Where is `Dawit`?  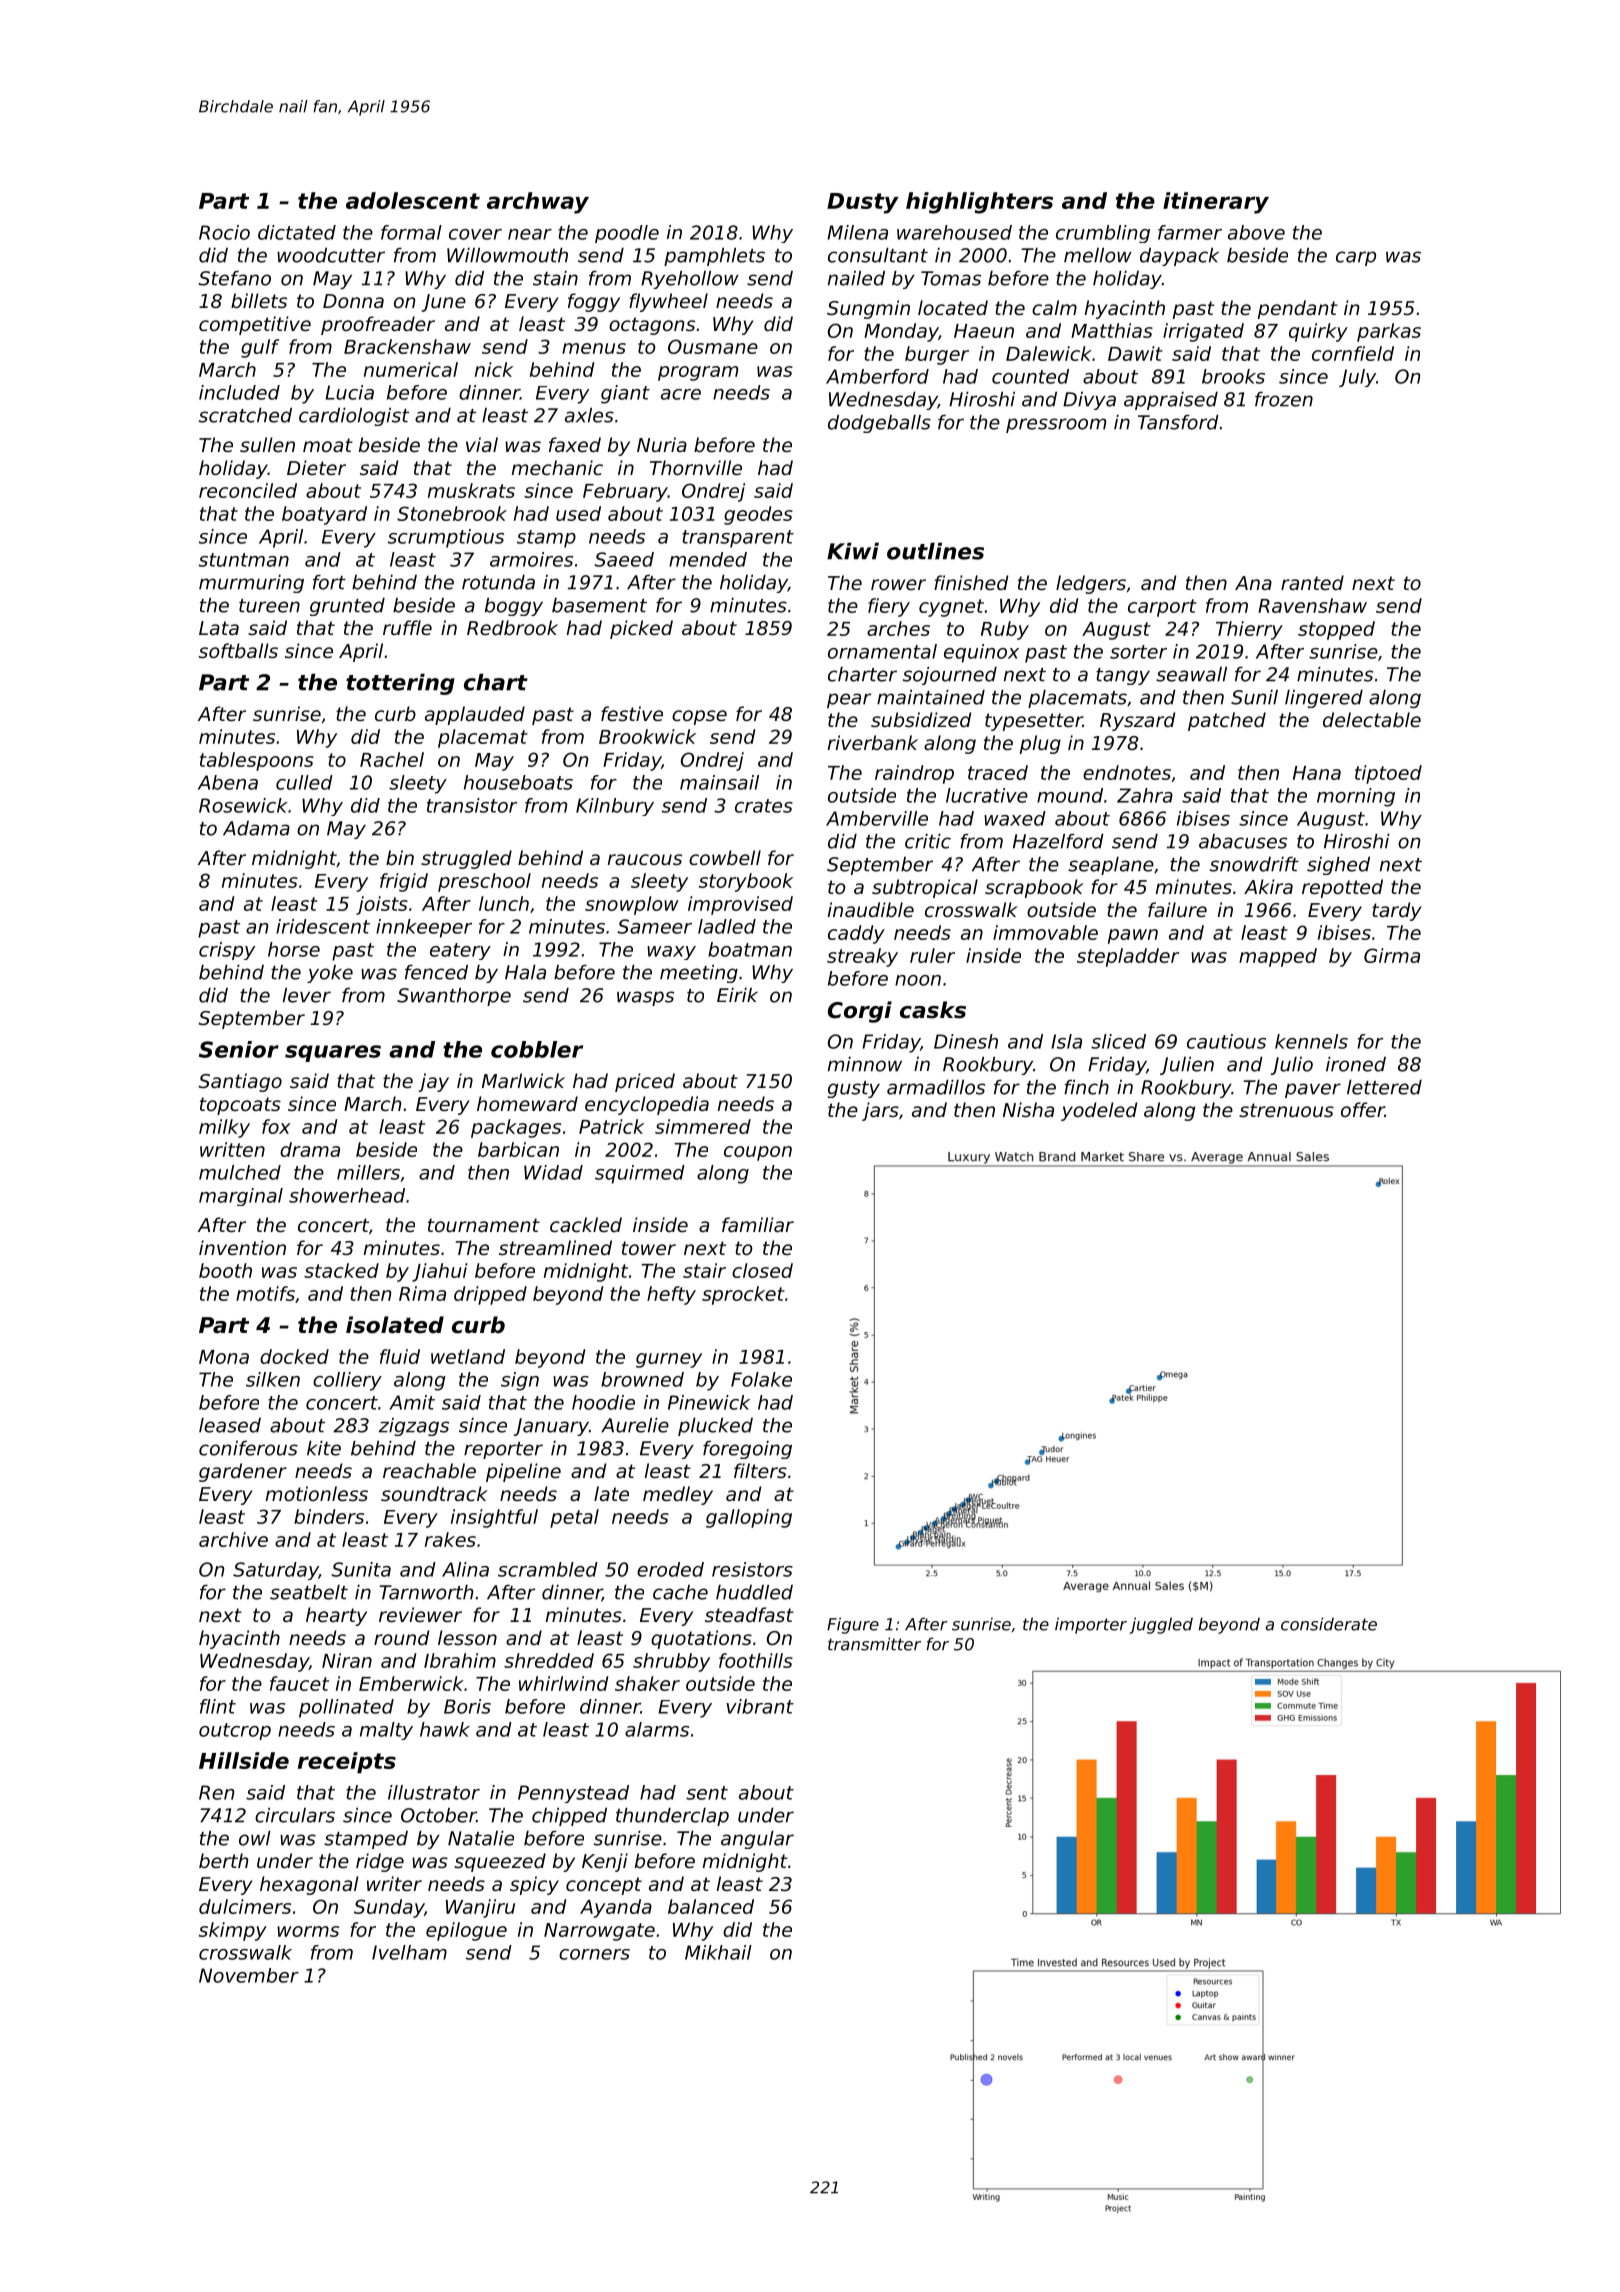
Dawit is located at coordinates (1135, 353).
